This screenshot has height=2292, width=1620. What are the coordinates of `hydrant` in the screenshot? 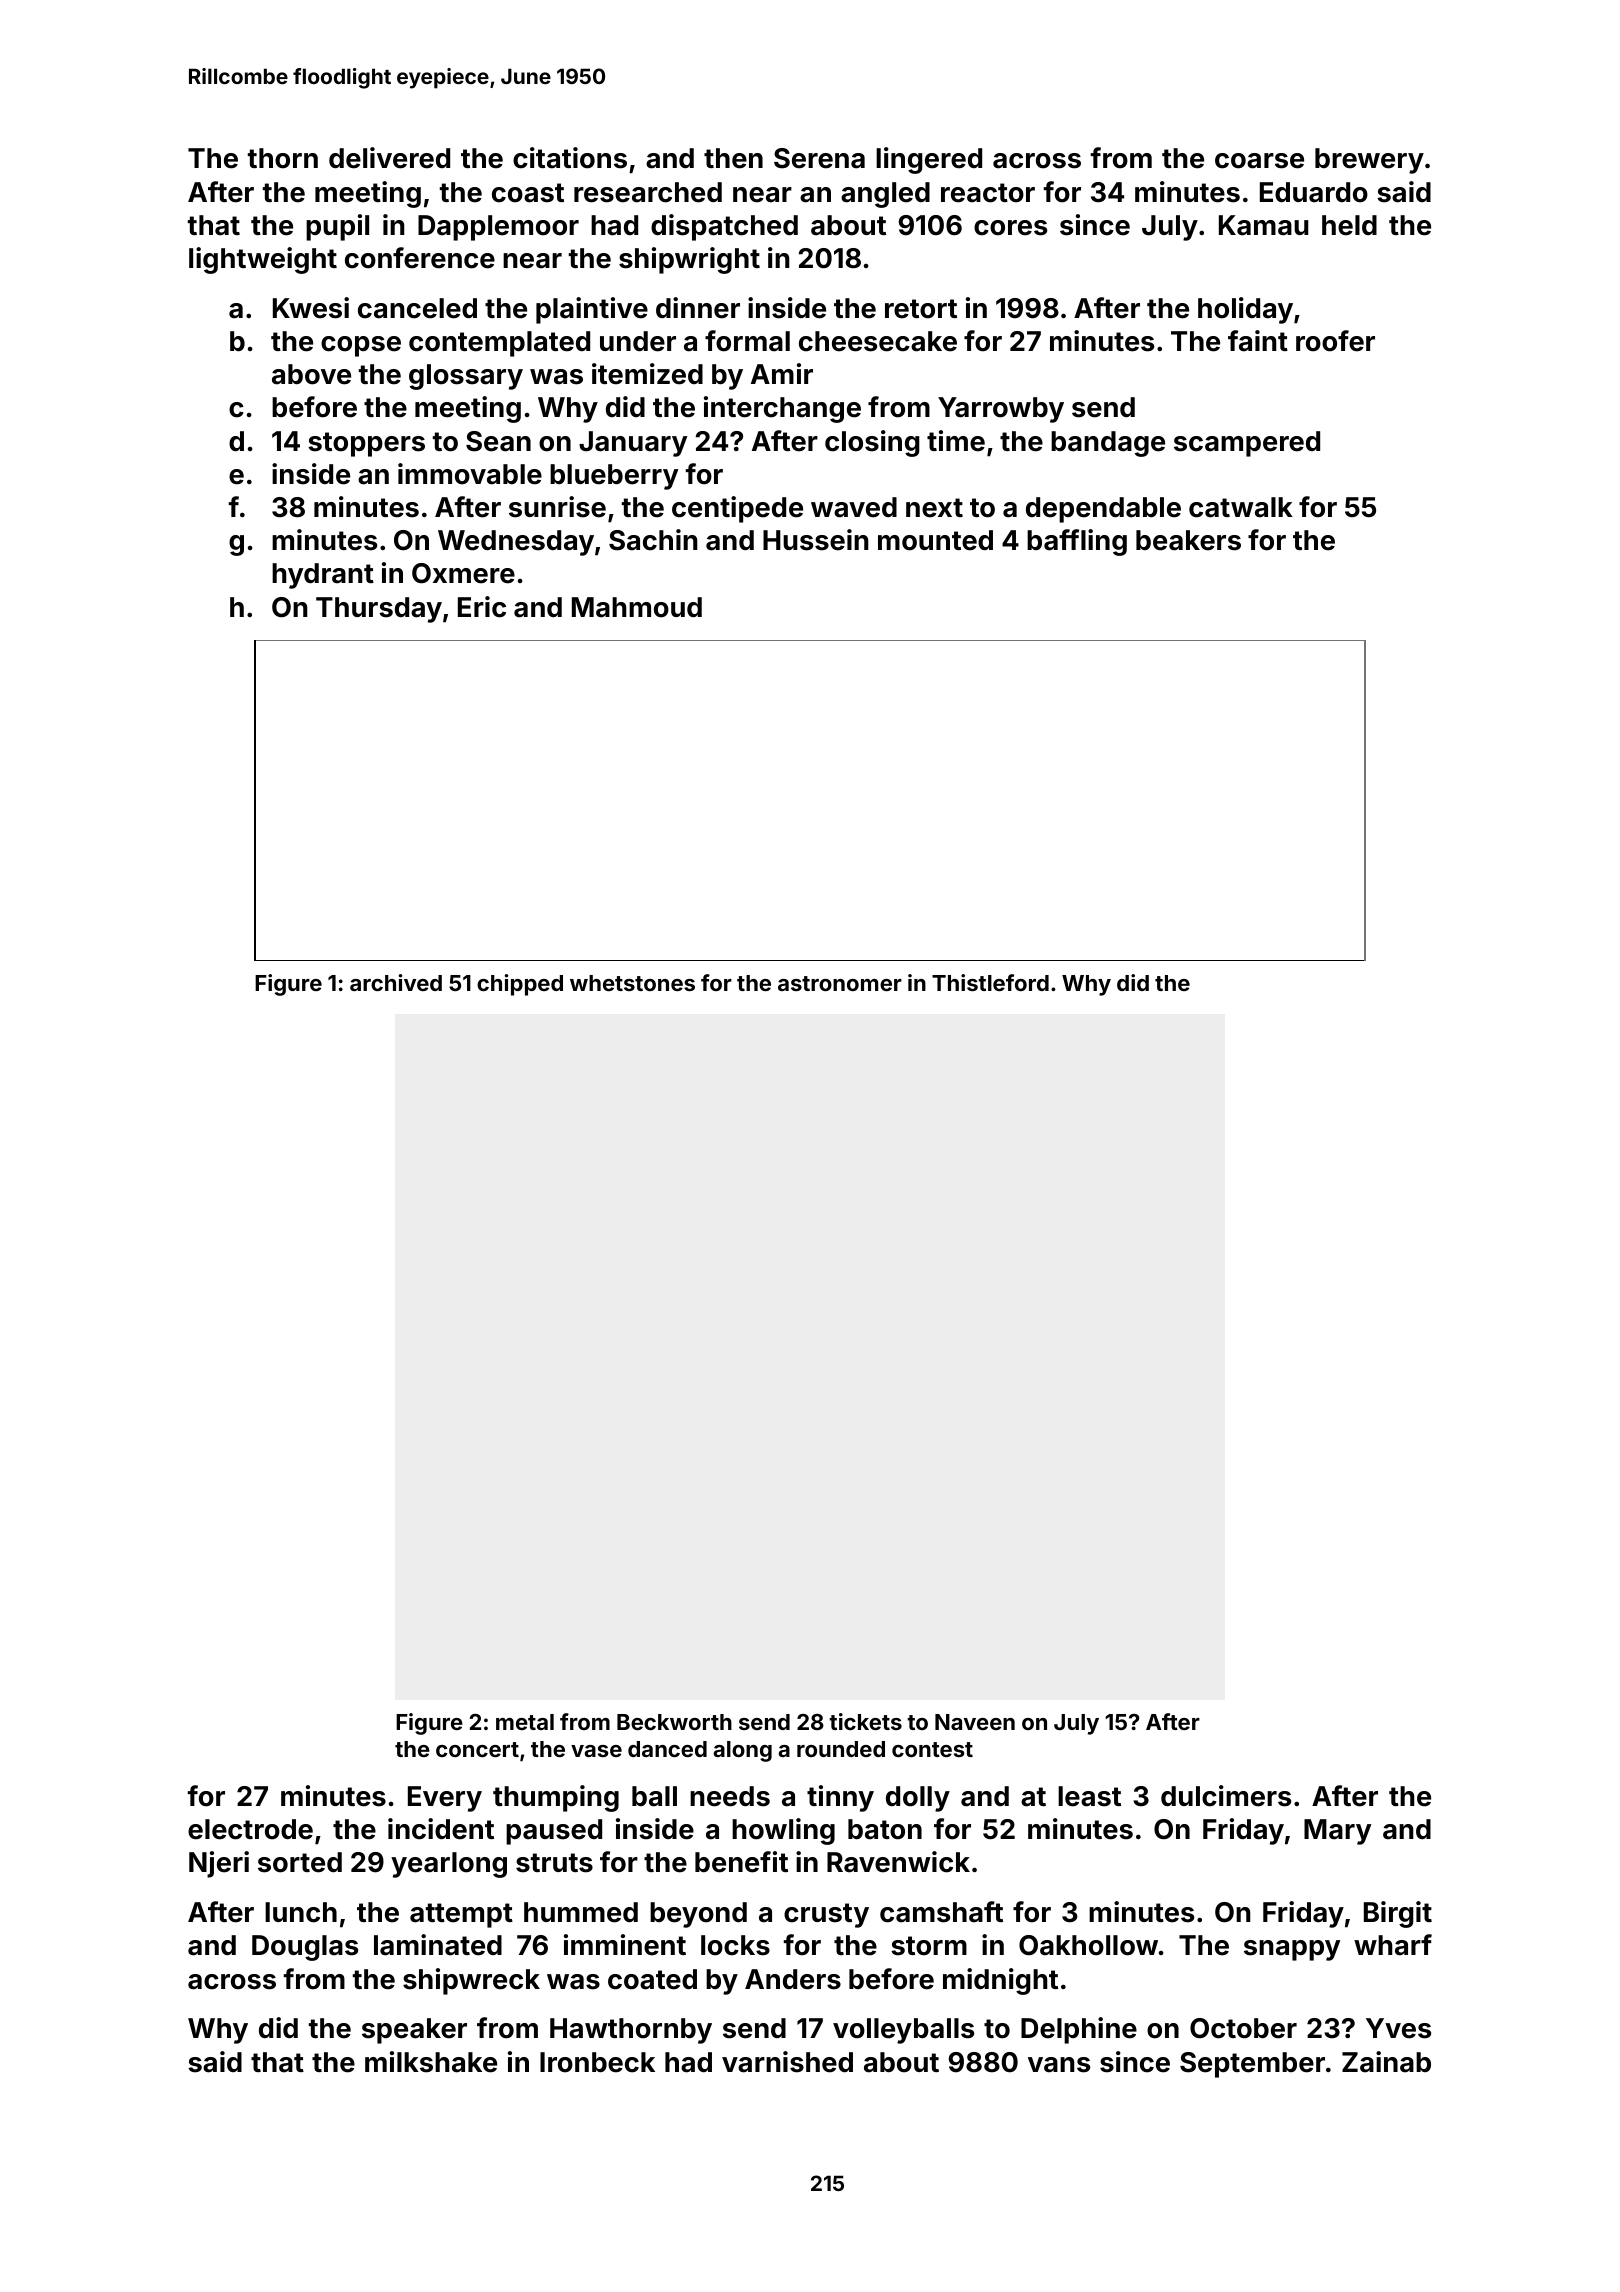 It's located at (323, 576).
